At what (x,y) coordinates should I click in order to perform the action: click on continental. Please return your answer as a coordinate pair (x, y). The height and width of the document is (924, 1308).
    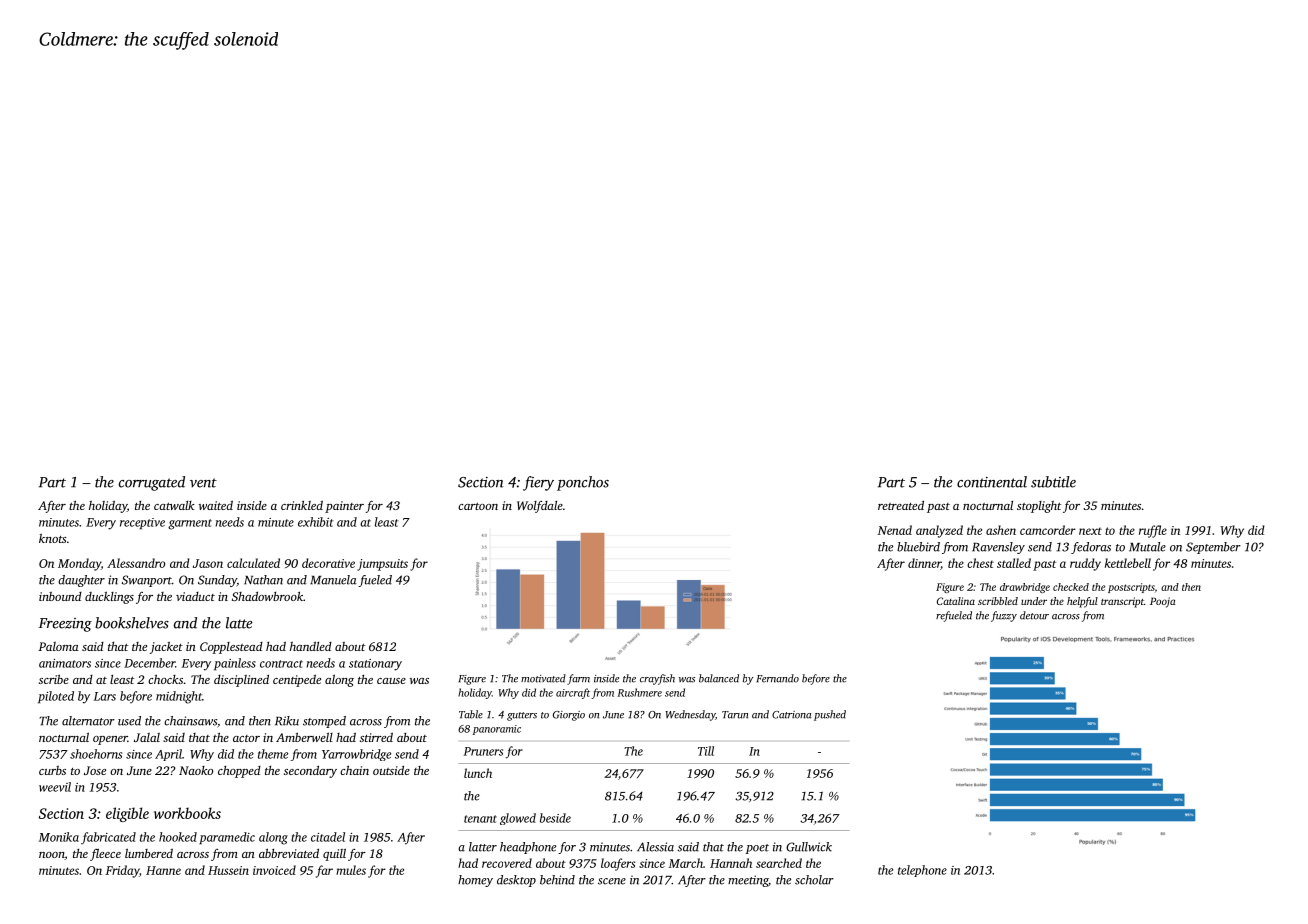
    Looking at the image, I should click on (992, 482).
